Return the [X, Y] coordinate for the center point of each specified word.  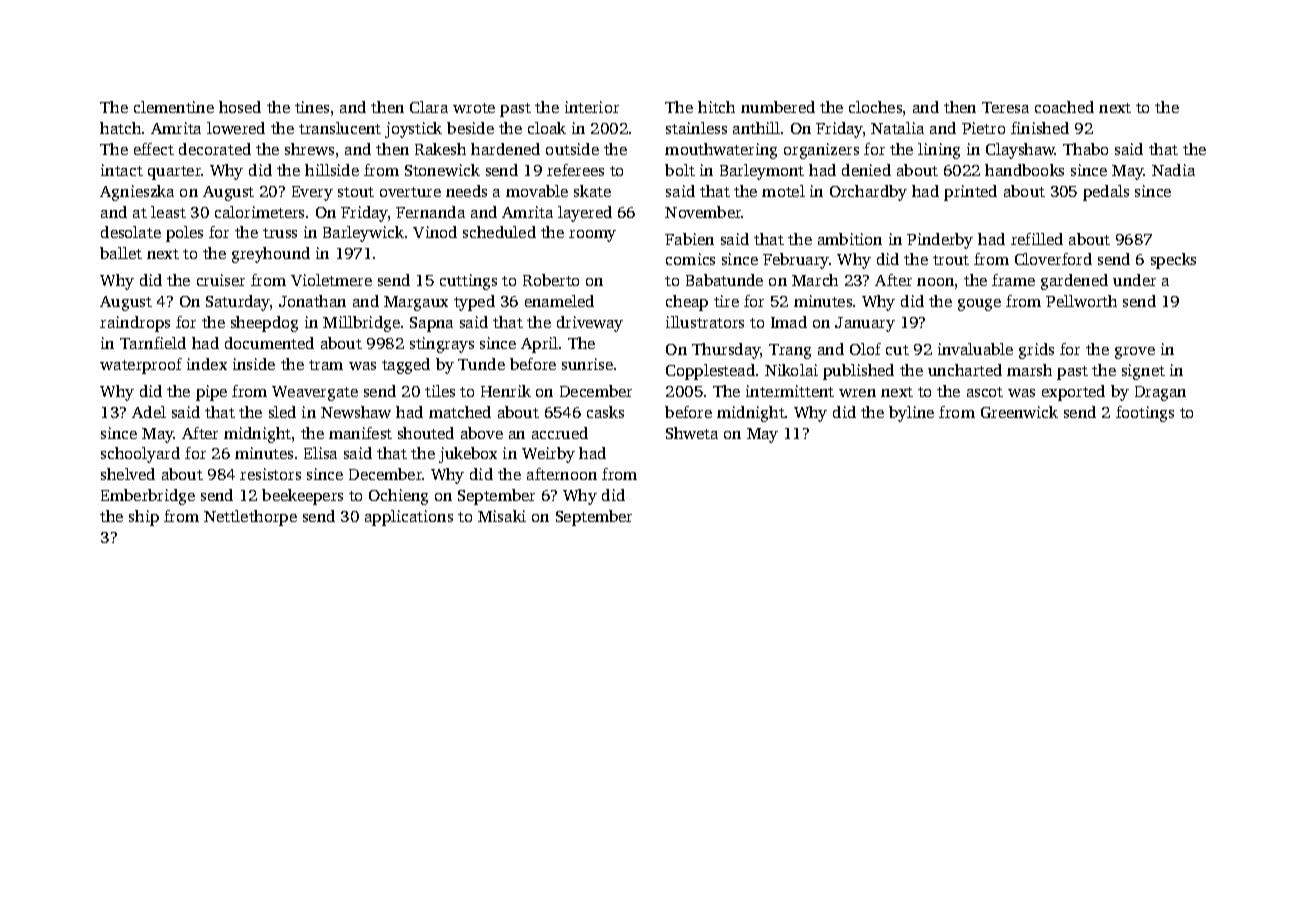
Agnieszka [137, 193]
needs [466, 191]
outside [572, 149]
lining [939, 151]
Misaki [502, 516]
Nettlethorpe [250, 518]
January [865, 324]
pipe [211, 393]
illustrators [705, 322]
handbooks [1024, 170]
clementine [174, 107]
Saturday [238, 303]
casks [605, 412]
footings [1145, 414]
